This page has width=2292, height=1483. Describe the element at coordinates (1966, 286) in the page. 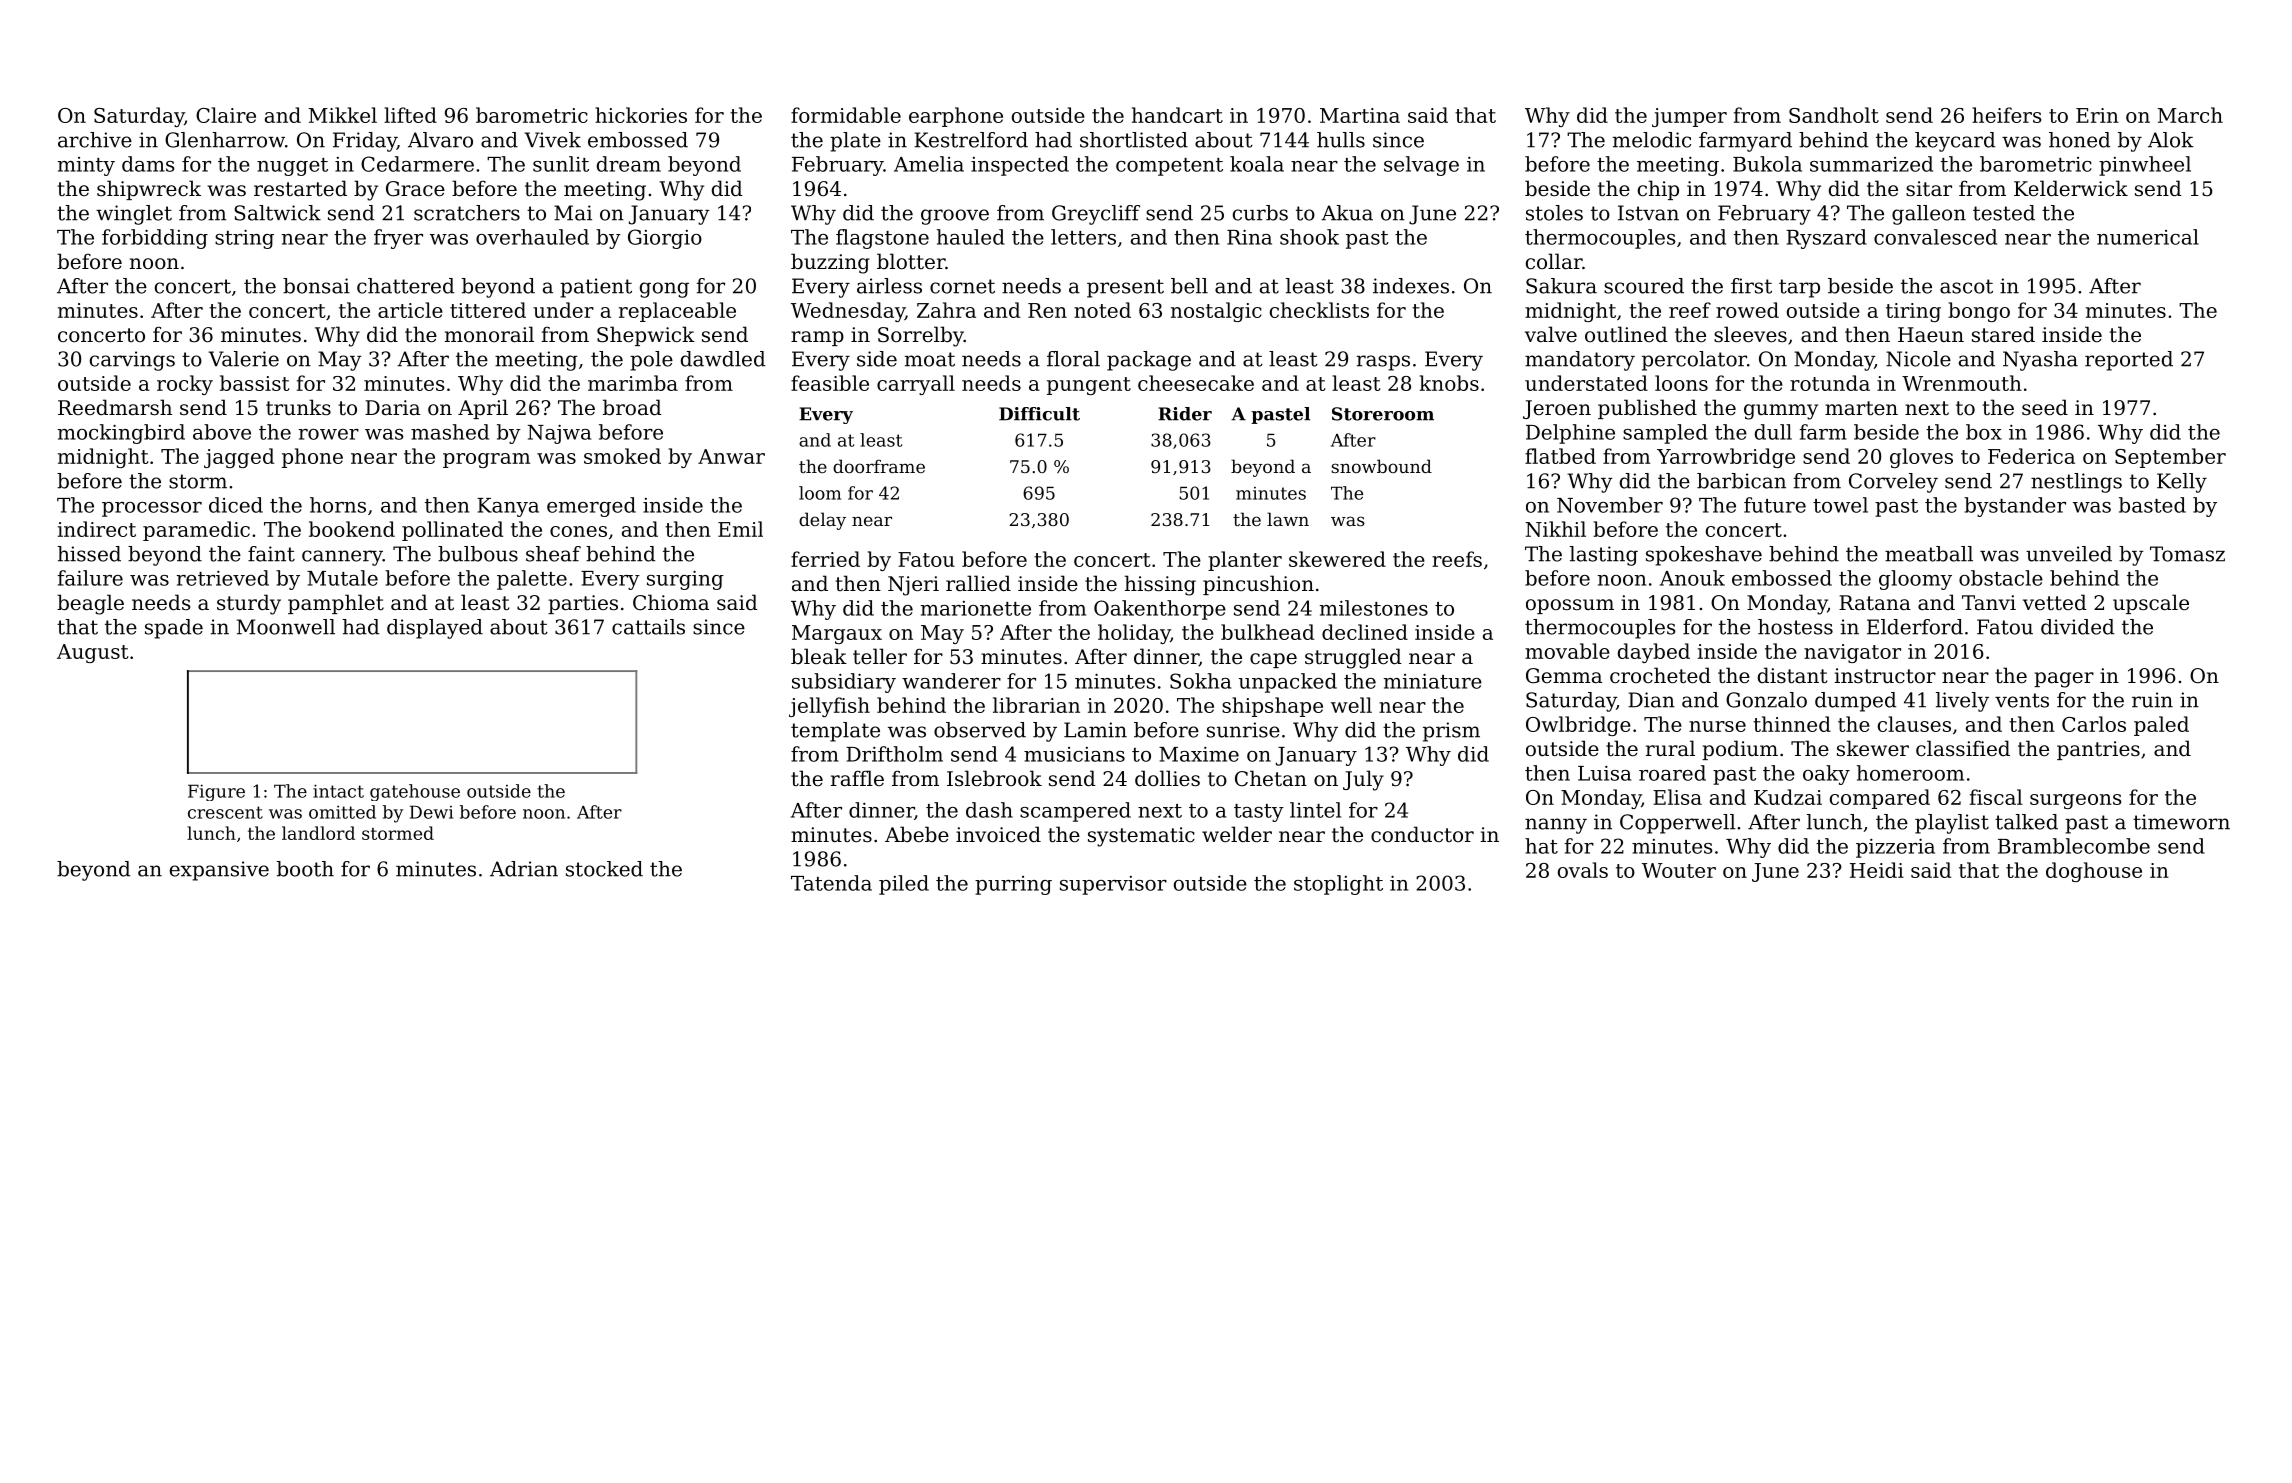

I see `ascot` at that location.
